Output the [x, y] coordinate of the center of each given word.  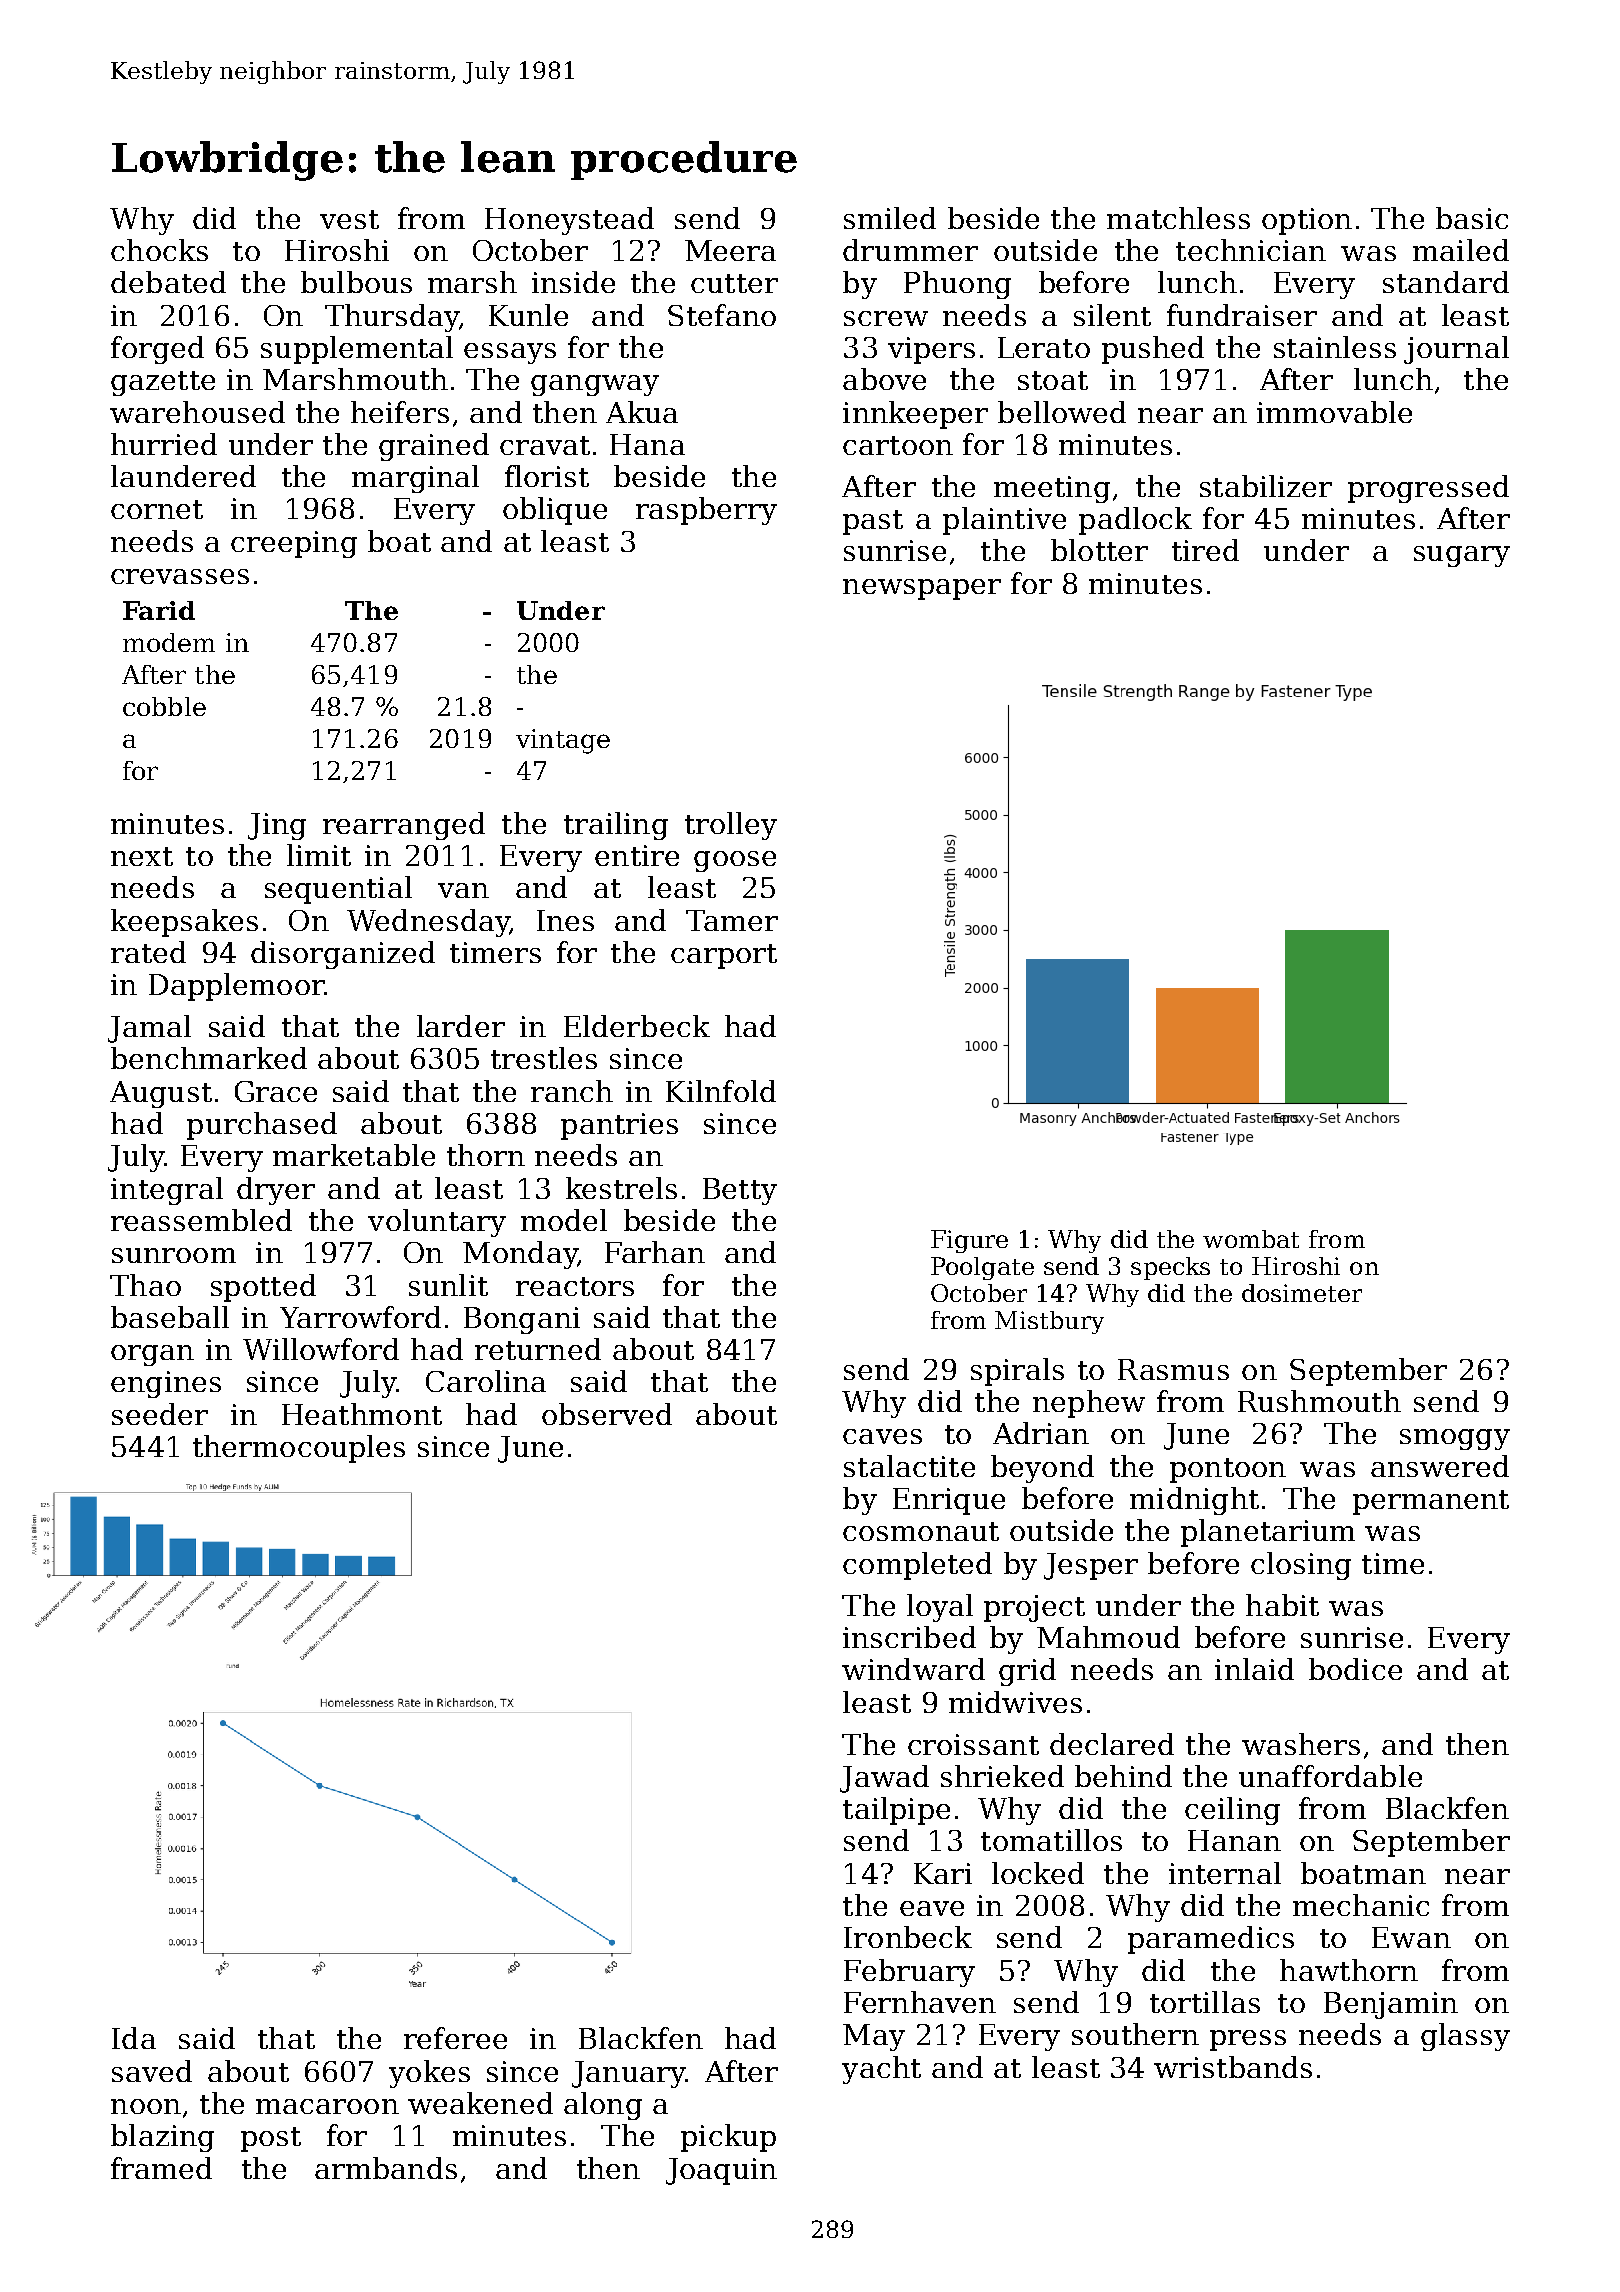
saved [152, 2071]
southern [1135, 2034]
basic [1472, 218]
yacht [881, 2070]
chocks [159, 250]
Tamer [732, 920]
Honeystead [569, 221]
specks [1170, 1268]
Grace [276, 1091]
